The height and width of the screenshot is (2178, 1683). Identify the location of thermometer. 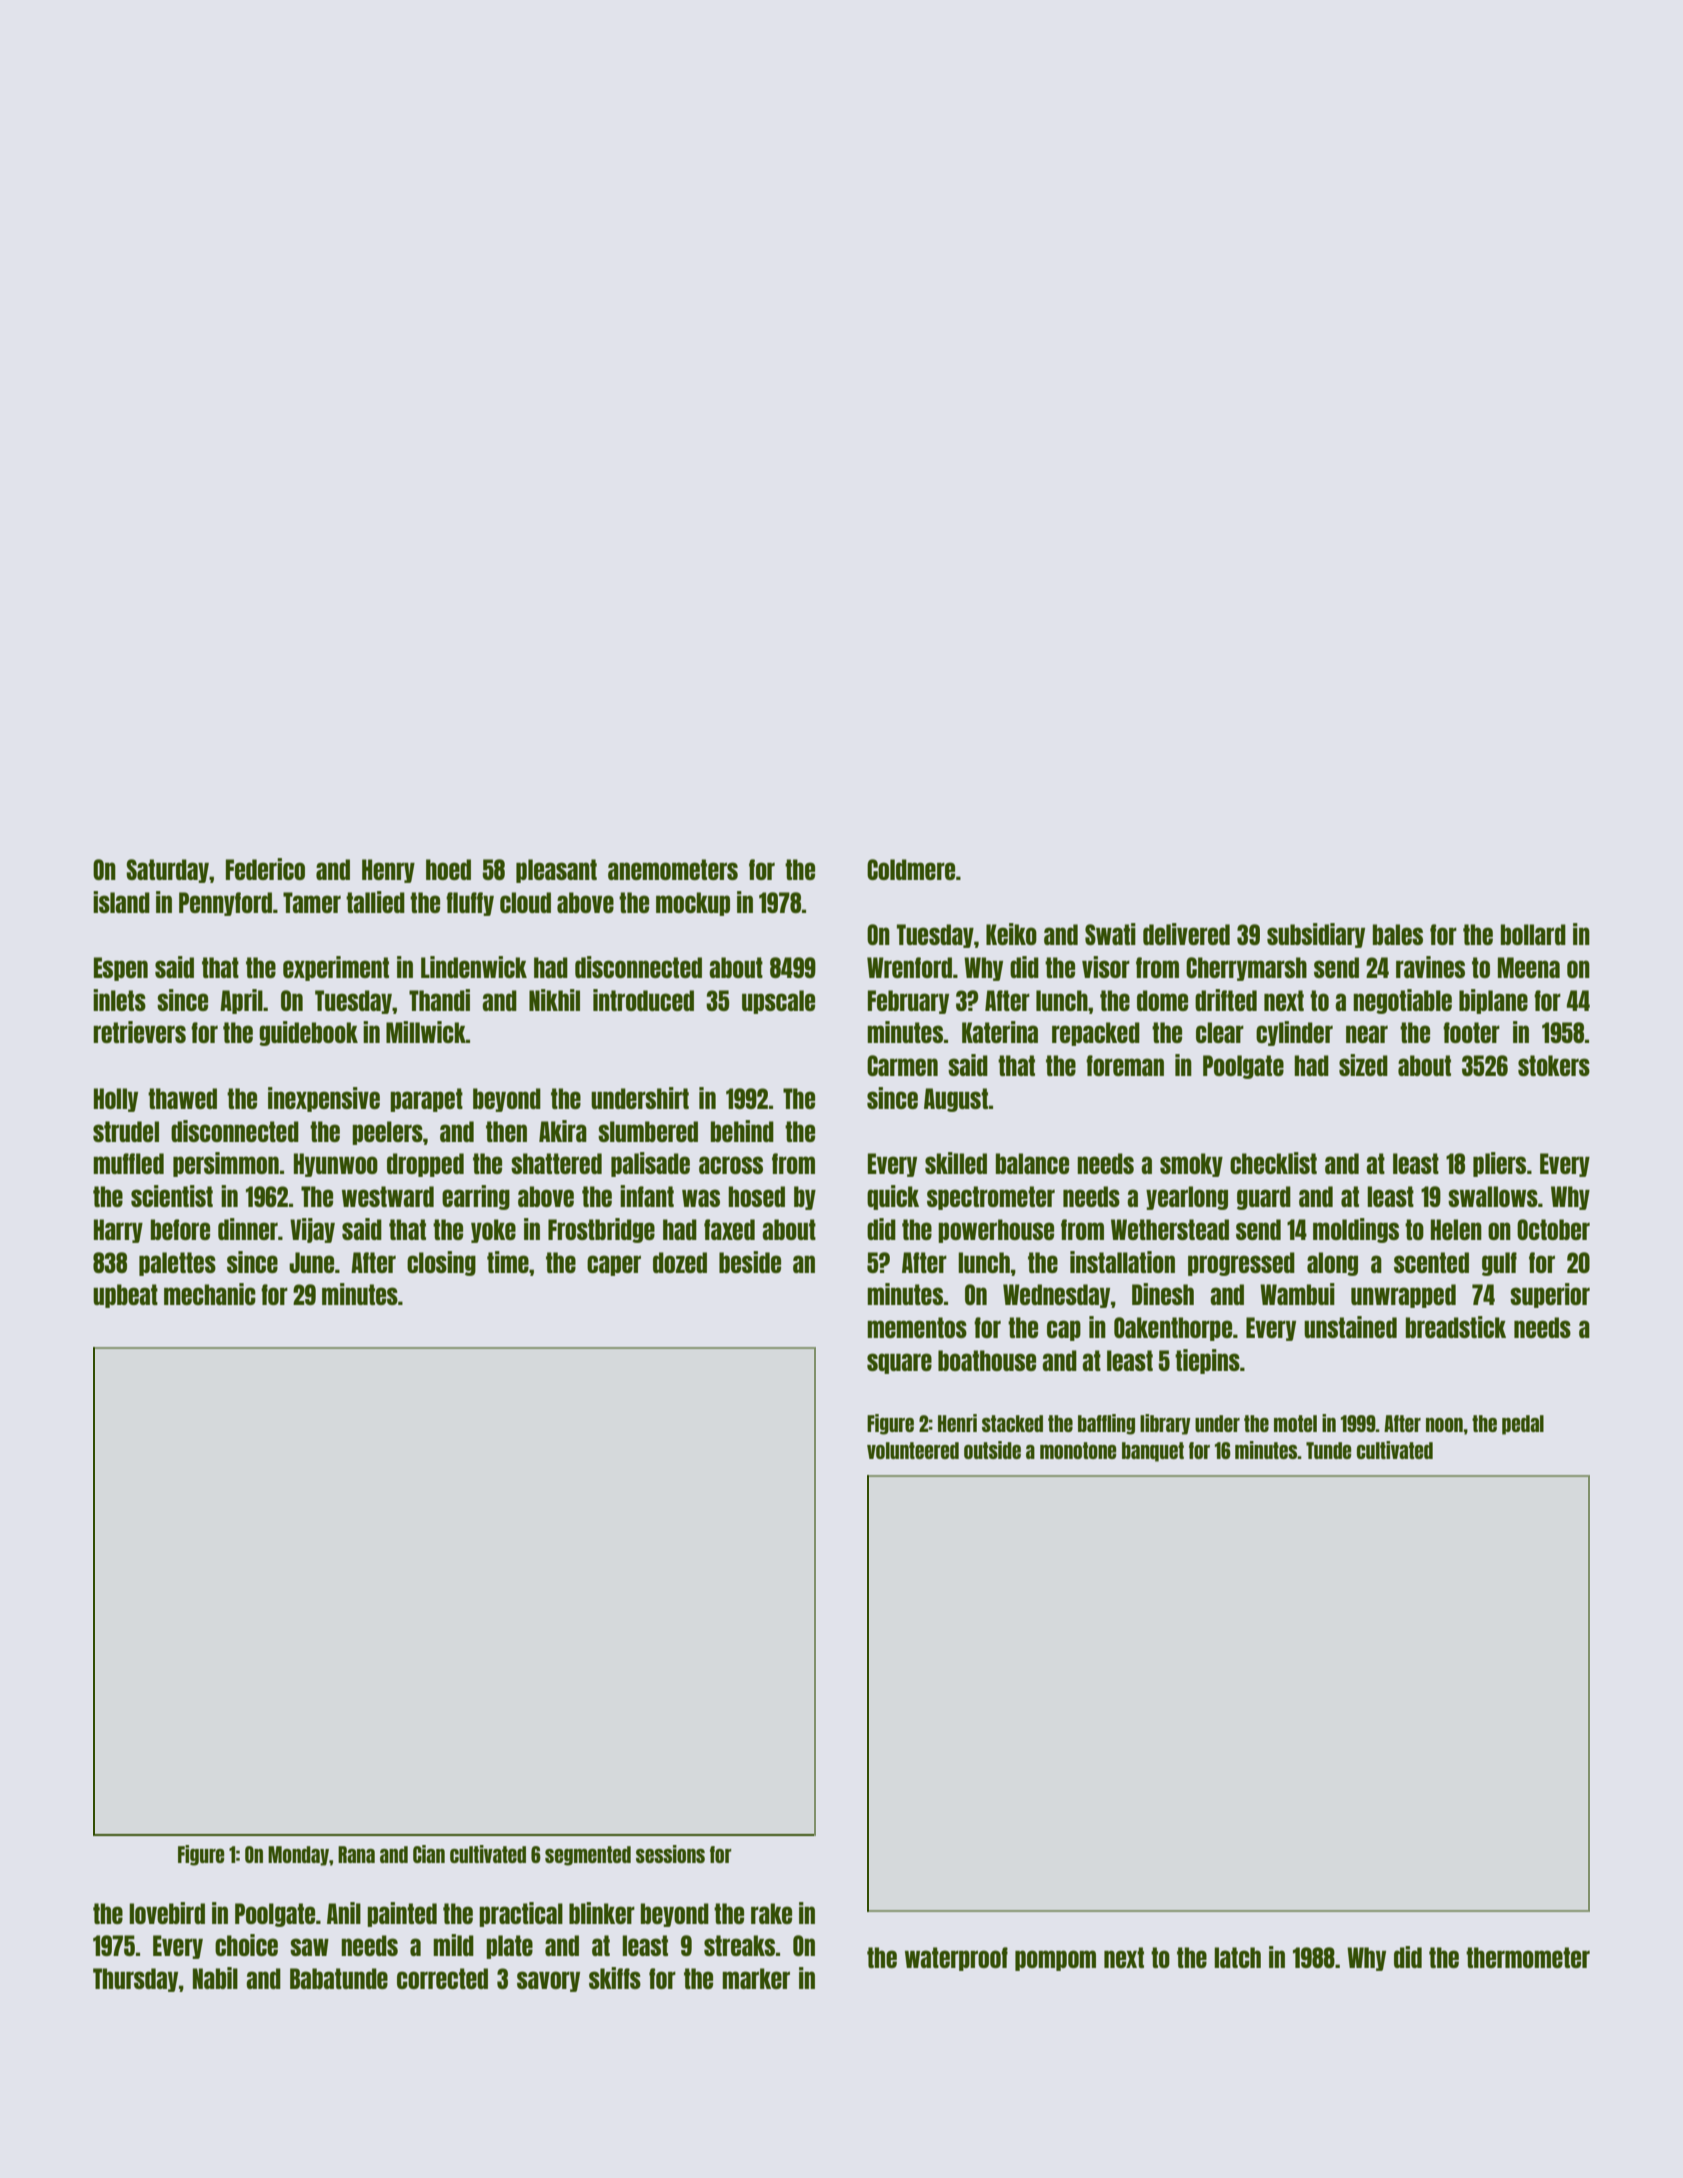
(1528, 1957).
